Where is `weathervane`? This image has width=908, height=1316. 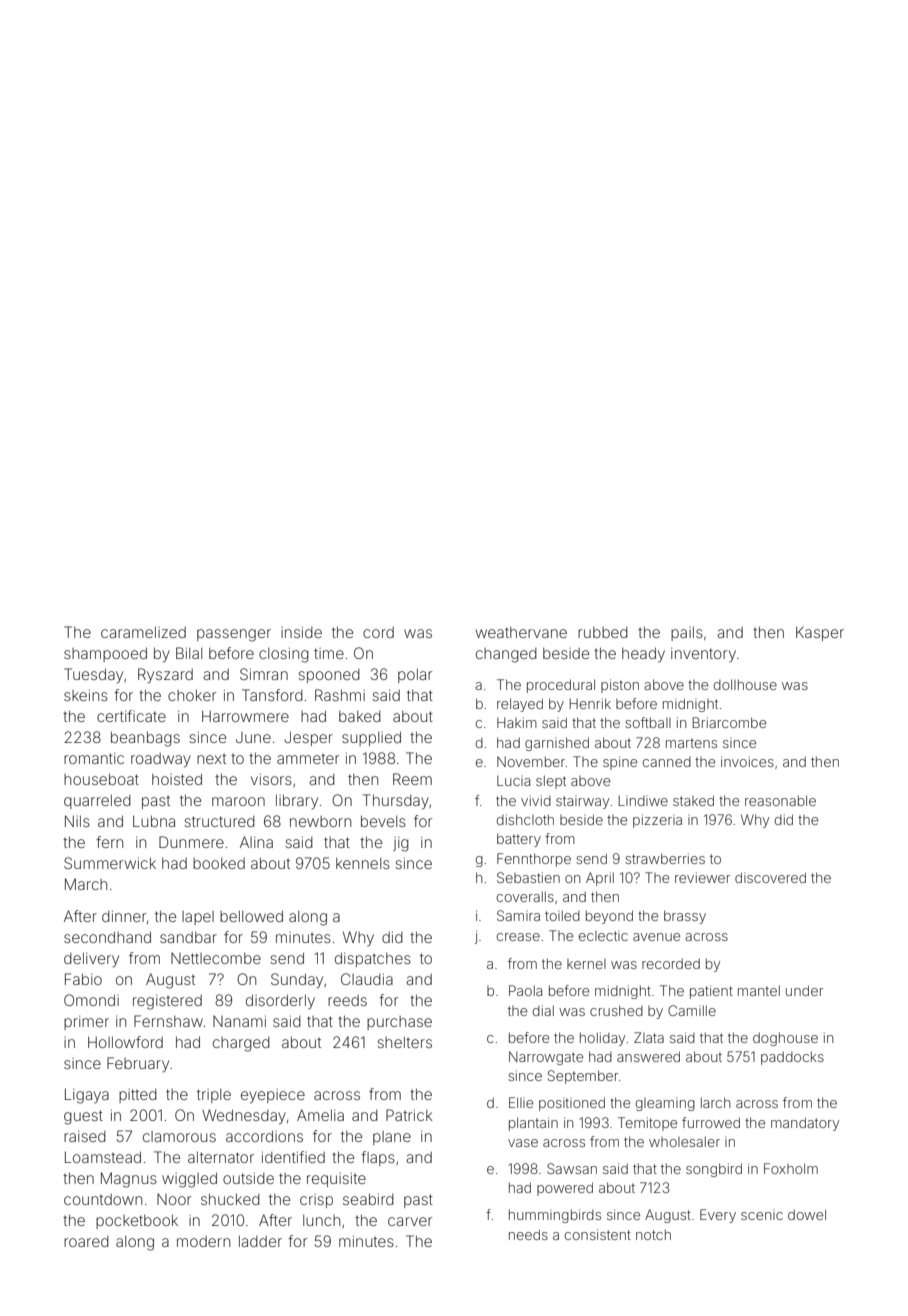
weathervane is located at coordinates (521, 632).
